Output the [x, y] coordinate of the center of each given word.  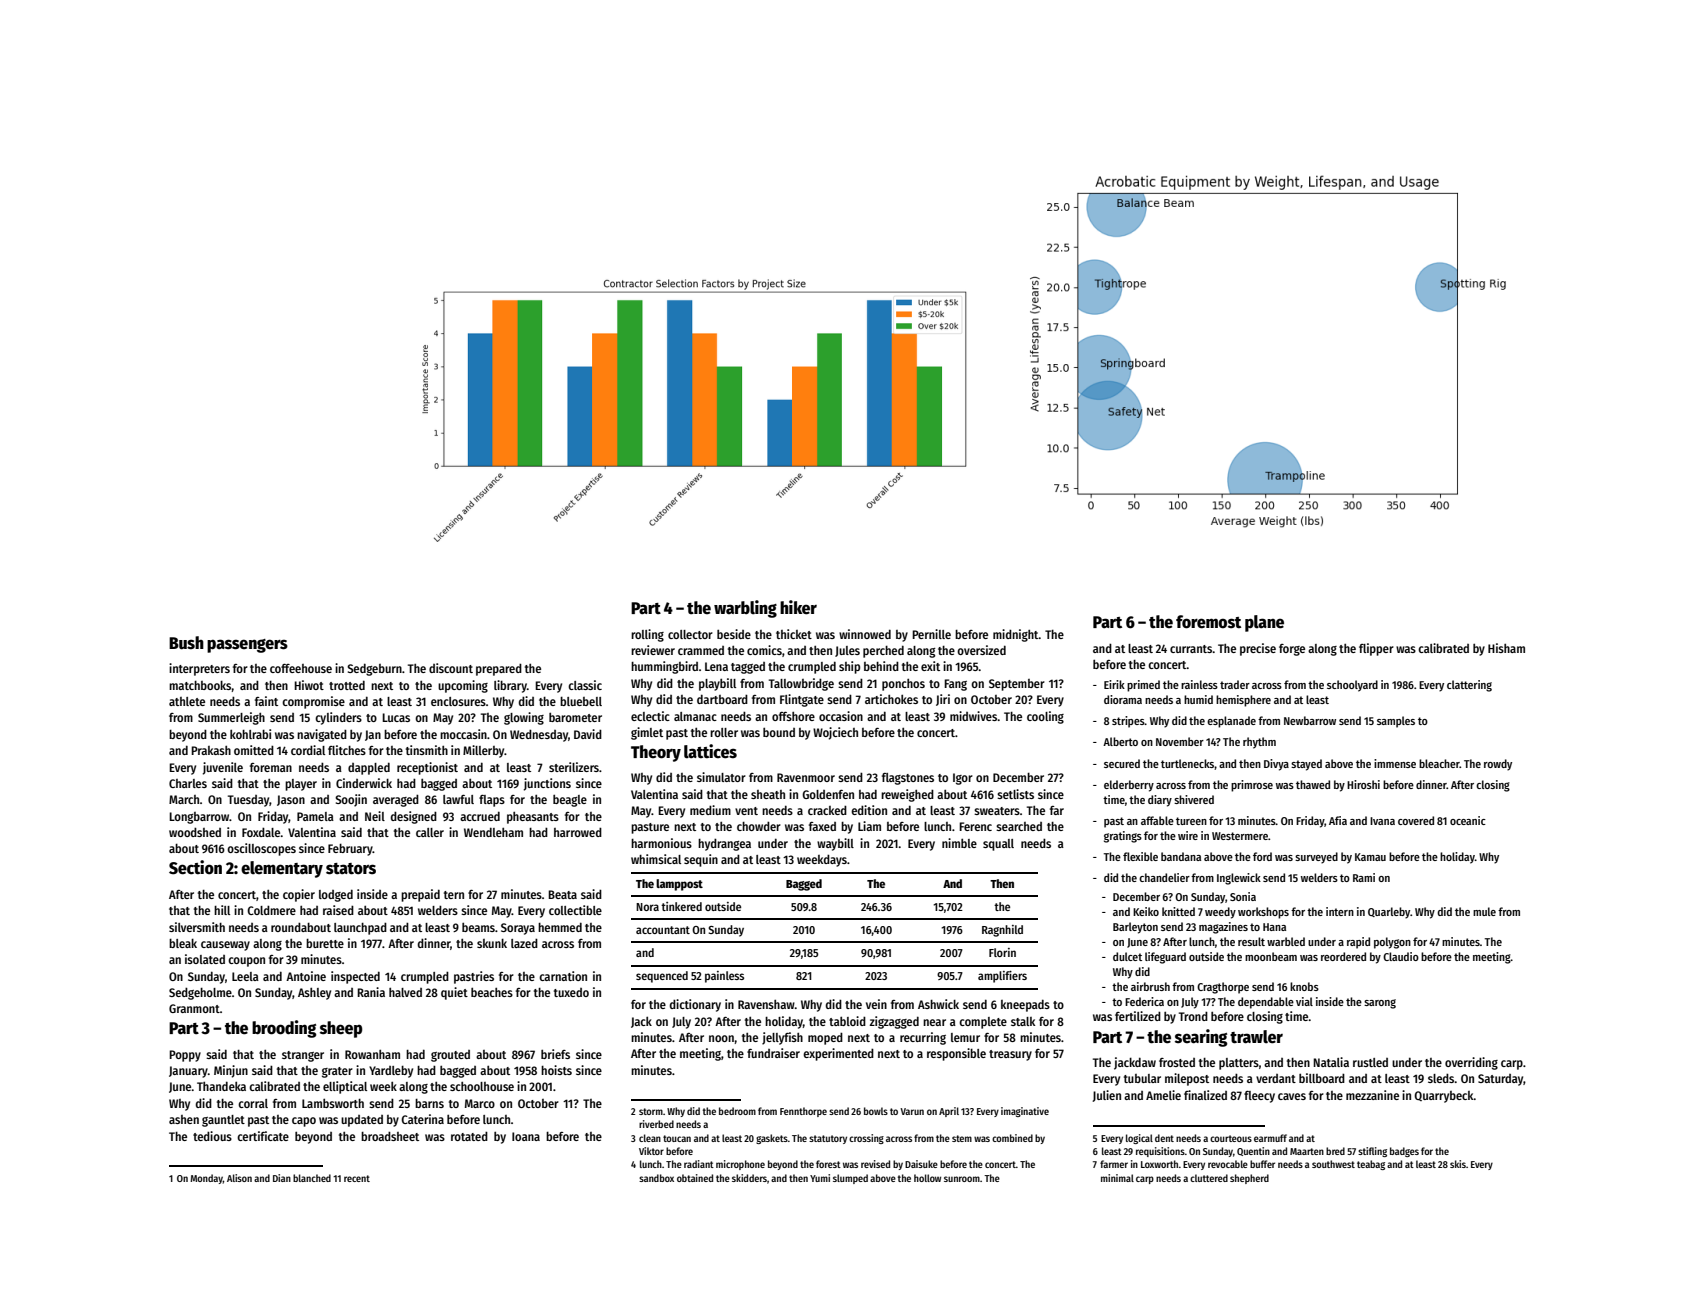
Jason [291, 800]
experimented [838, 1054]
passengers [247, 646]
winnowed [865, 634]
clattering [1469, 686]
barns [429, 1103]
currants [1191, 649]
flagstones [908, 779]
